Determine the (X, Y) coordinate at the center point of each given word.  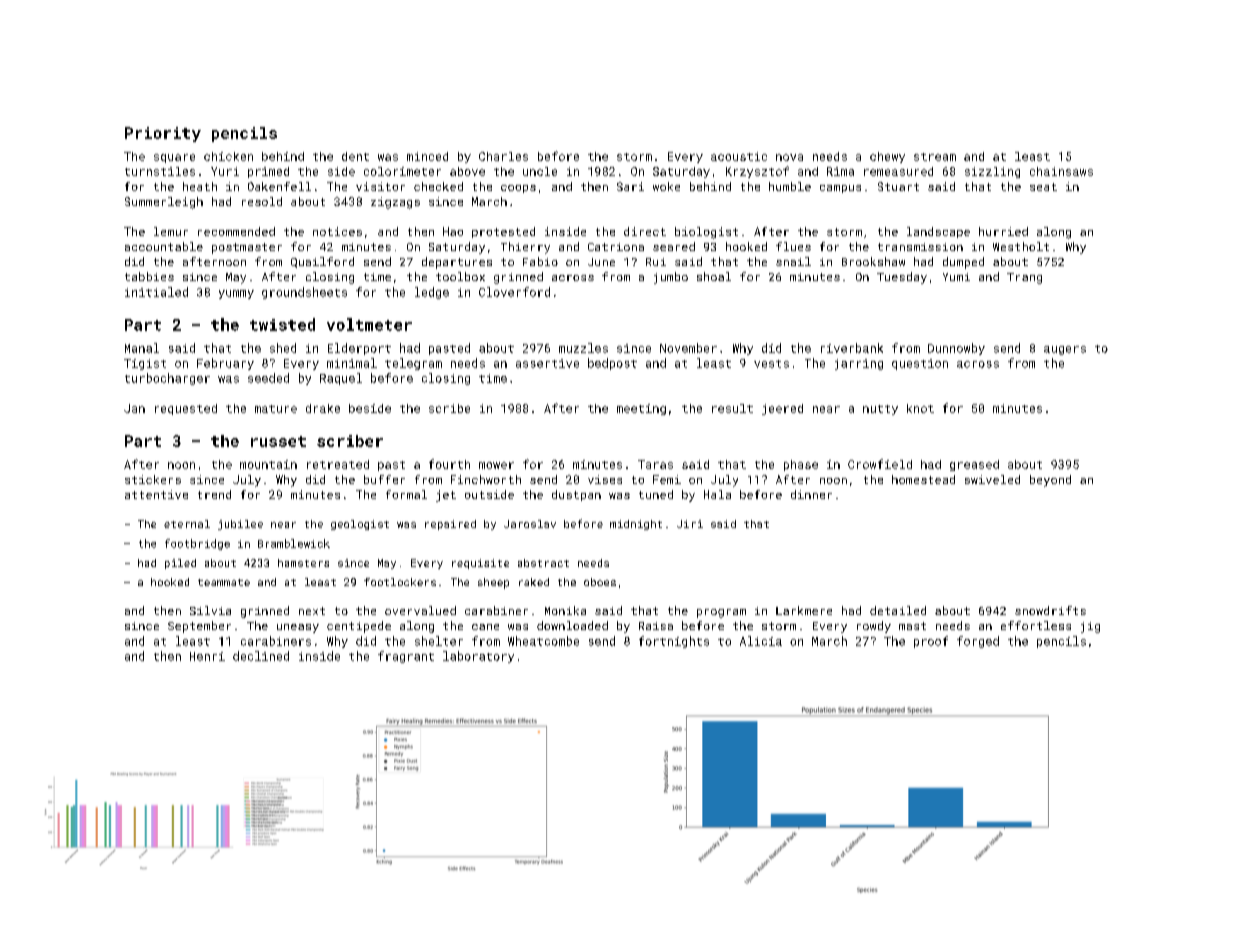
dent (355, 156)
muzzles (583, 348)
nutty (880, 410)
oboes (600, 582)
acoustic (739, 156)
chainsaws (1061, 171)
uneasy (298, 628)
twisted (282, 324)
